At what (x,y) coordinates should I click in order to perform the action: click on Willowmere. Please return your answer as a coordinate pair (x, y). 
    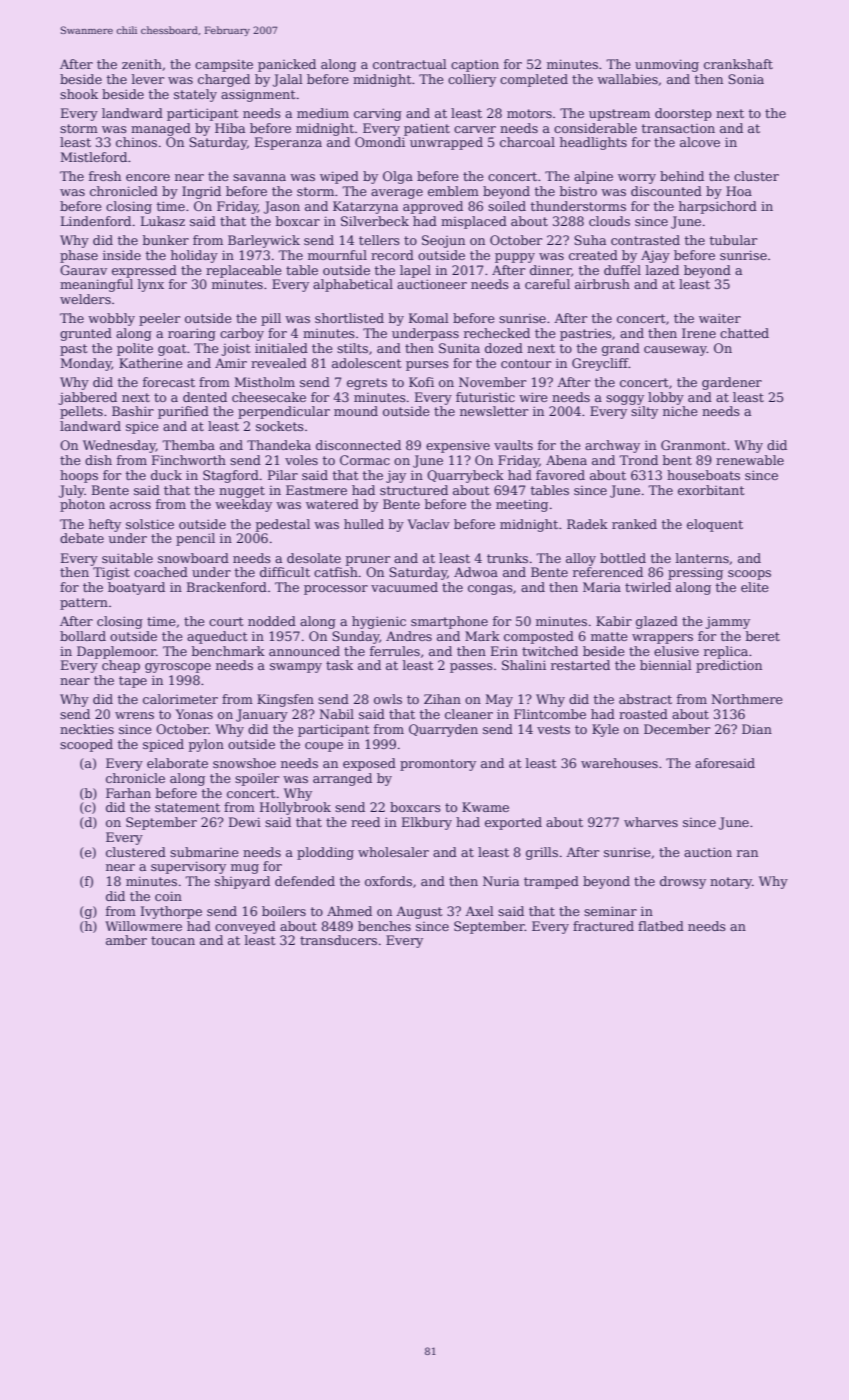
    Looking at the image, I should click on (143, 926).
